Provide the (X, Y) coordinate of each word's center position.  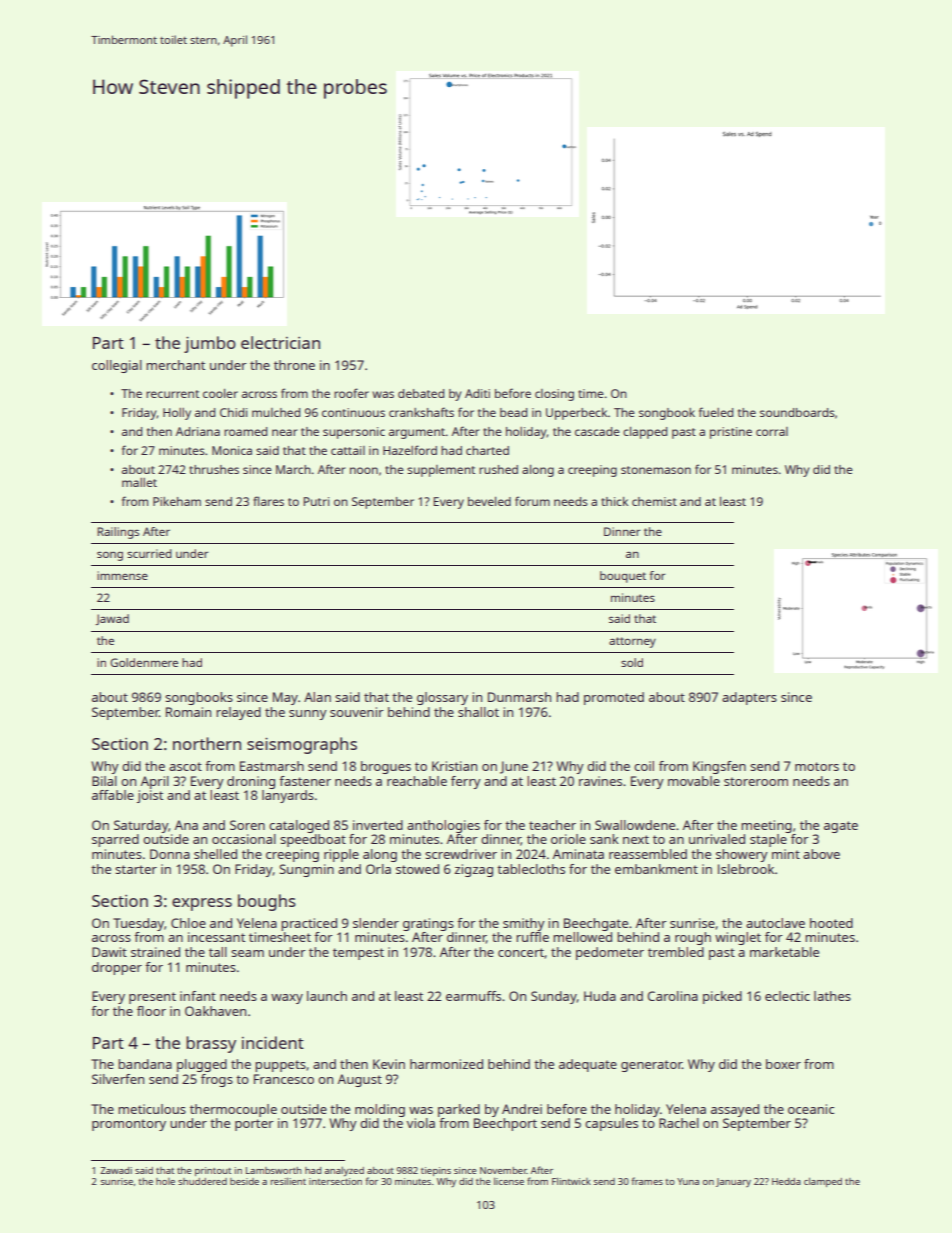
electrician (280, 342)
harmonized (446, 1064)
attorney (632, 642)
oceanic (811, 1109)
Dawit (109, 952)
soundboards (797, 412)
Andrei (522, 1109)
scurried (149, 553)
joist (150, 796)
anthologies (443, 826)
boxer (783, 1064)
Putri (316, 501)
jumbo (210, 344)
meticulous (152, 1109)
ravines (600, 781)
